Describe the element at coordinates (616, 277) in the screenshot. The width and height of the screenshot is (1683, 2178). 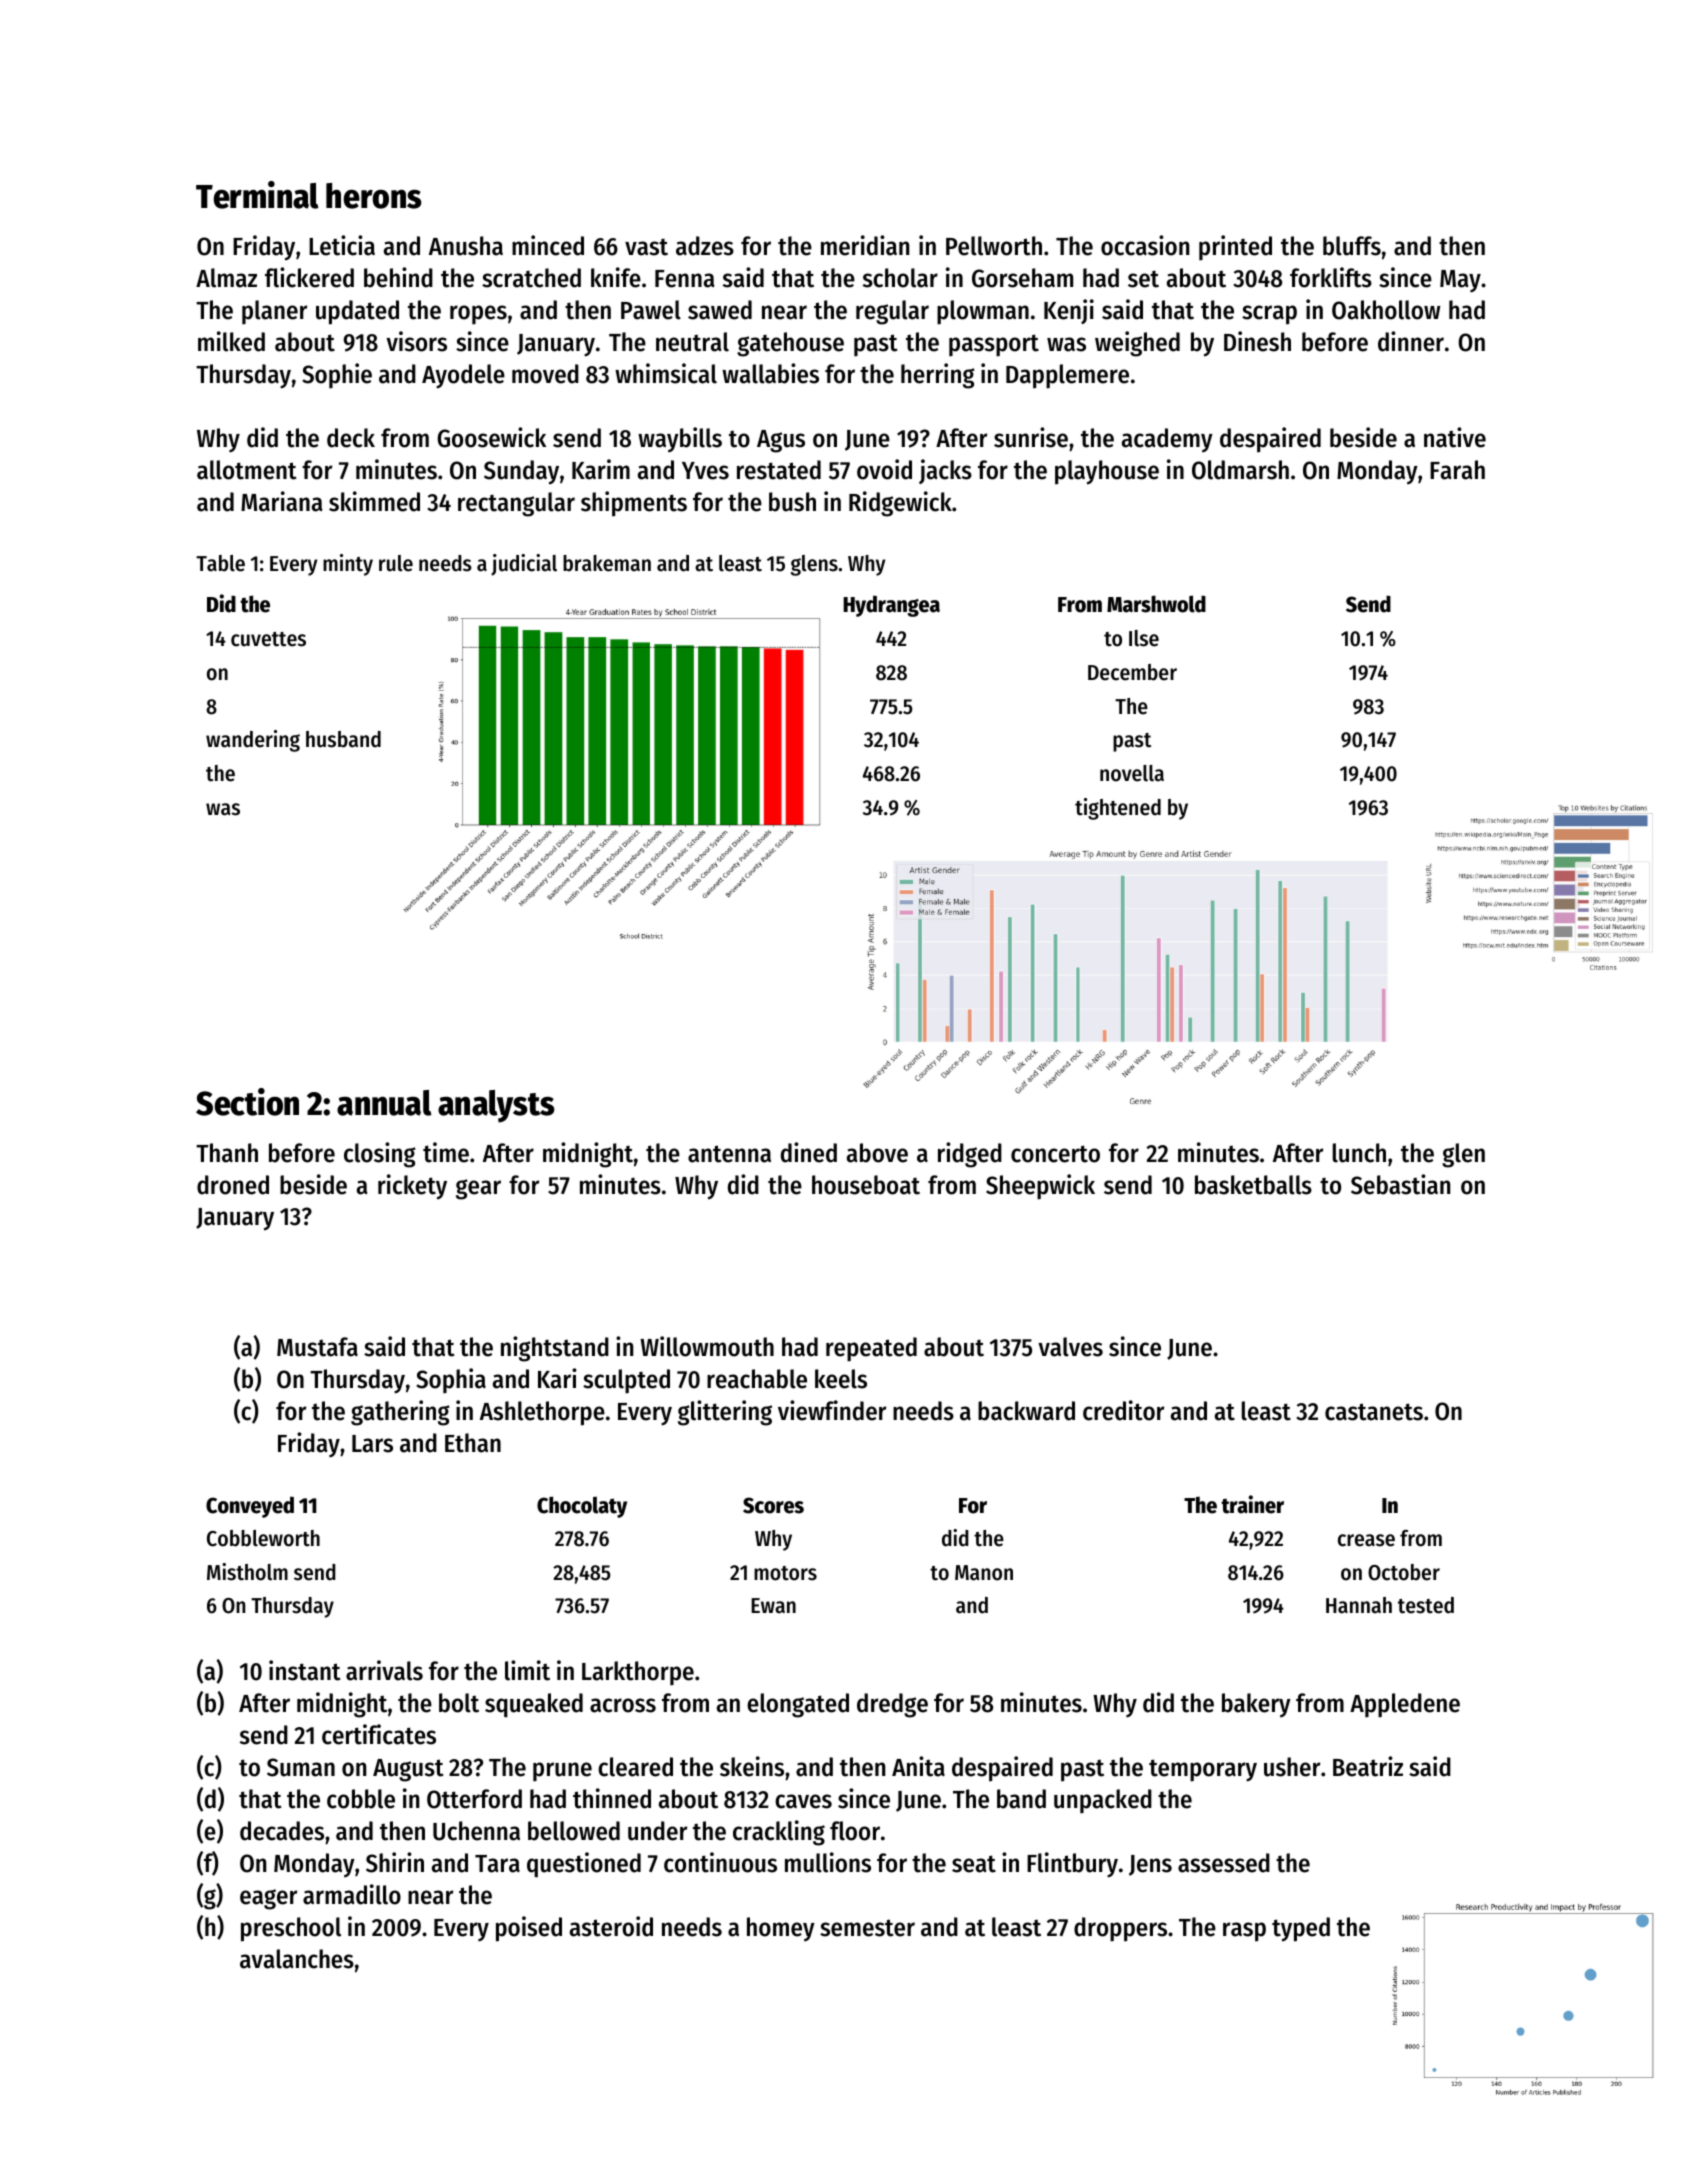
I see `knife` at that location.
